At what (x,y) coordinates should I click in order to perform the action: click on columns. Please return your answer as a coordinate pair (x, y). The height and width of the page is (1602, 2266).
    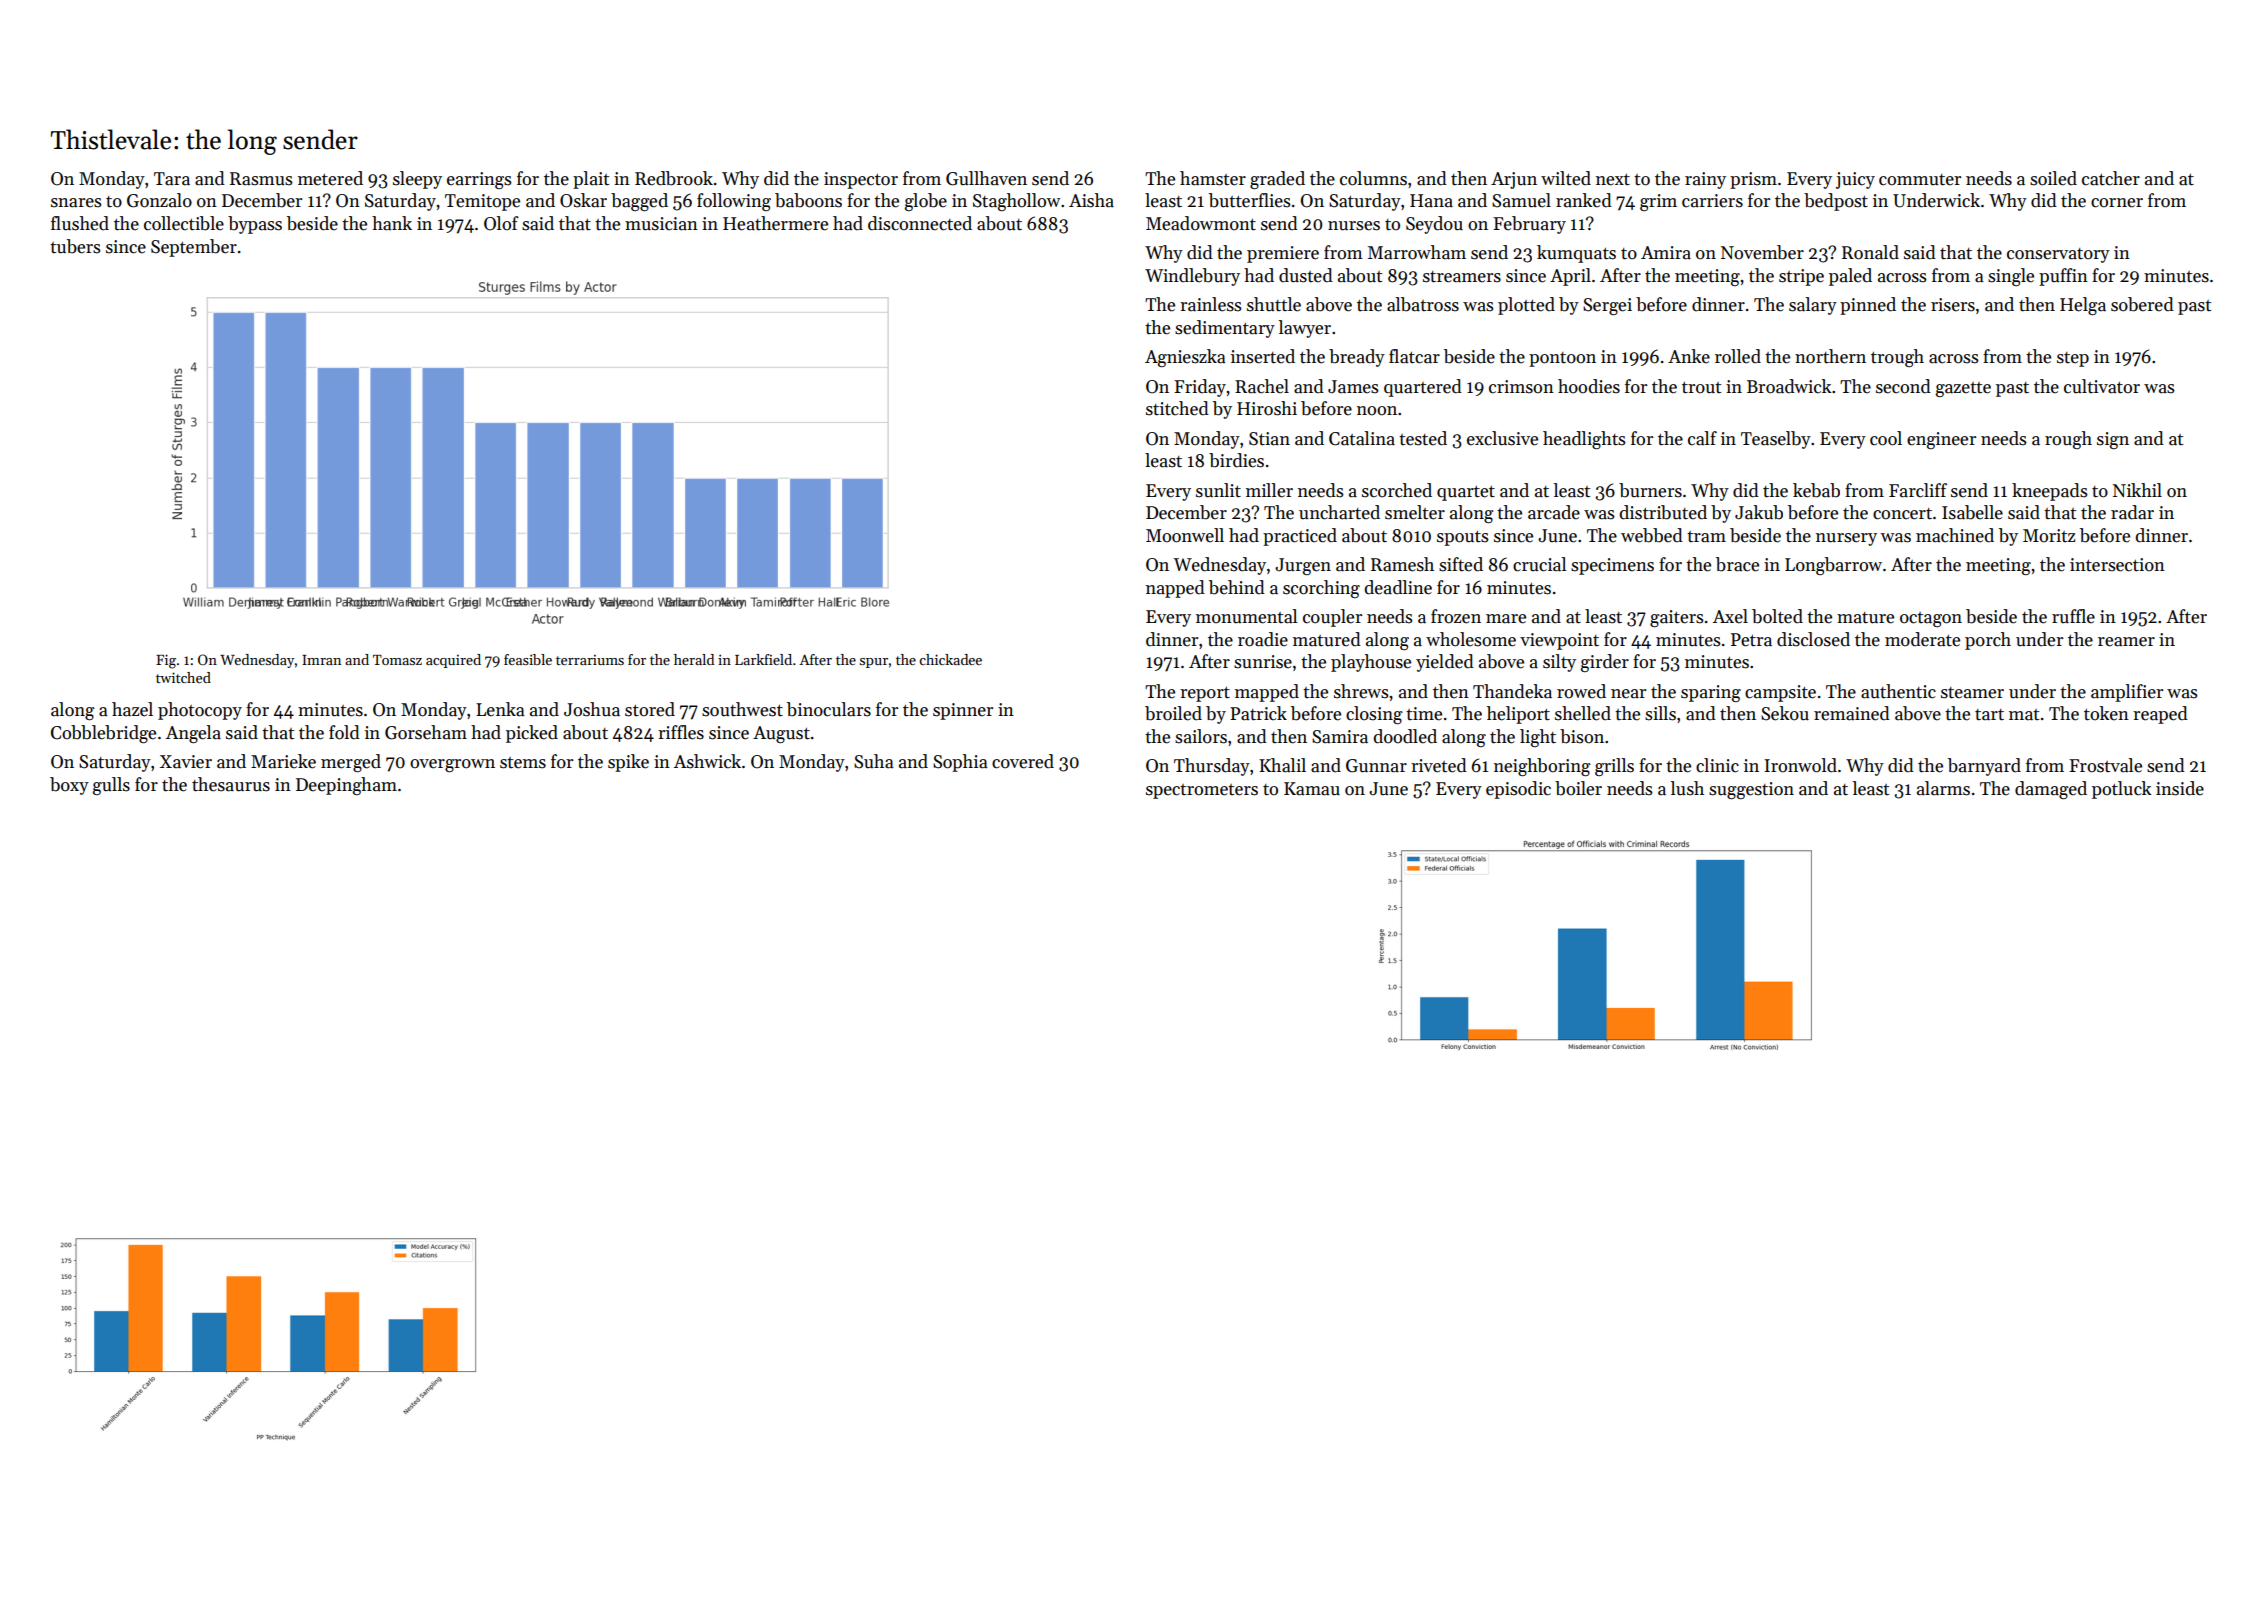
    Looking at the image, I should click on (1373, 178).
